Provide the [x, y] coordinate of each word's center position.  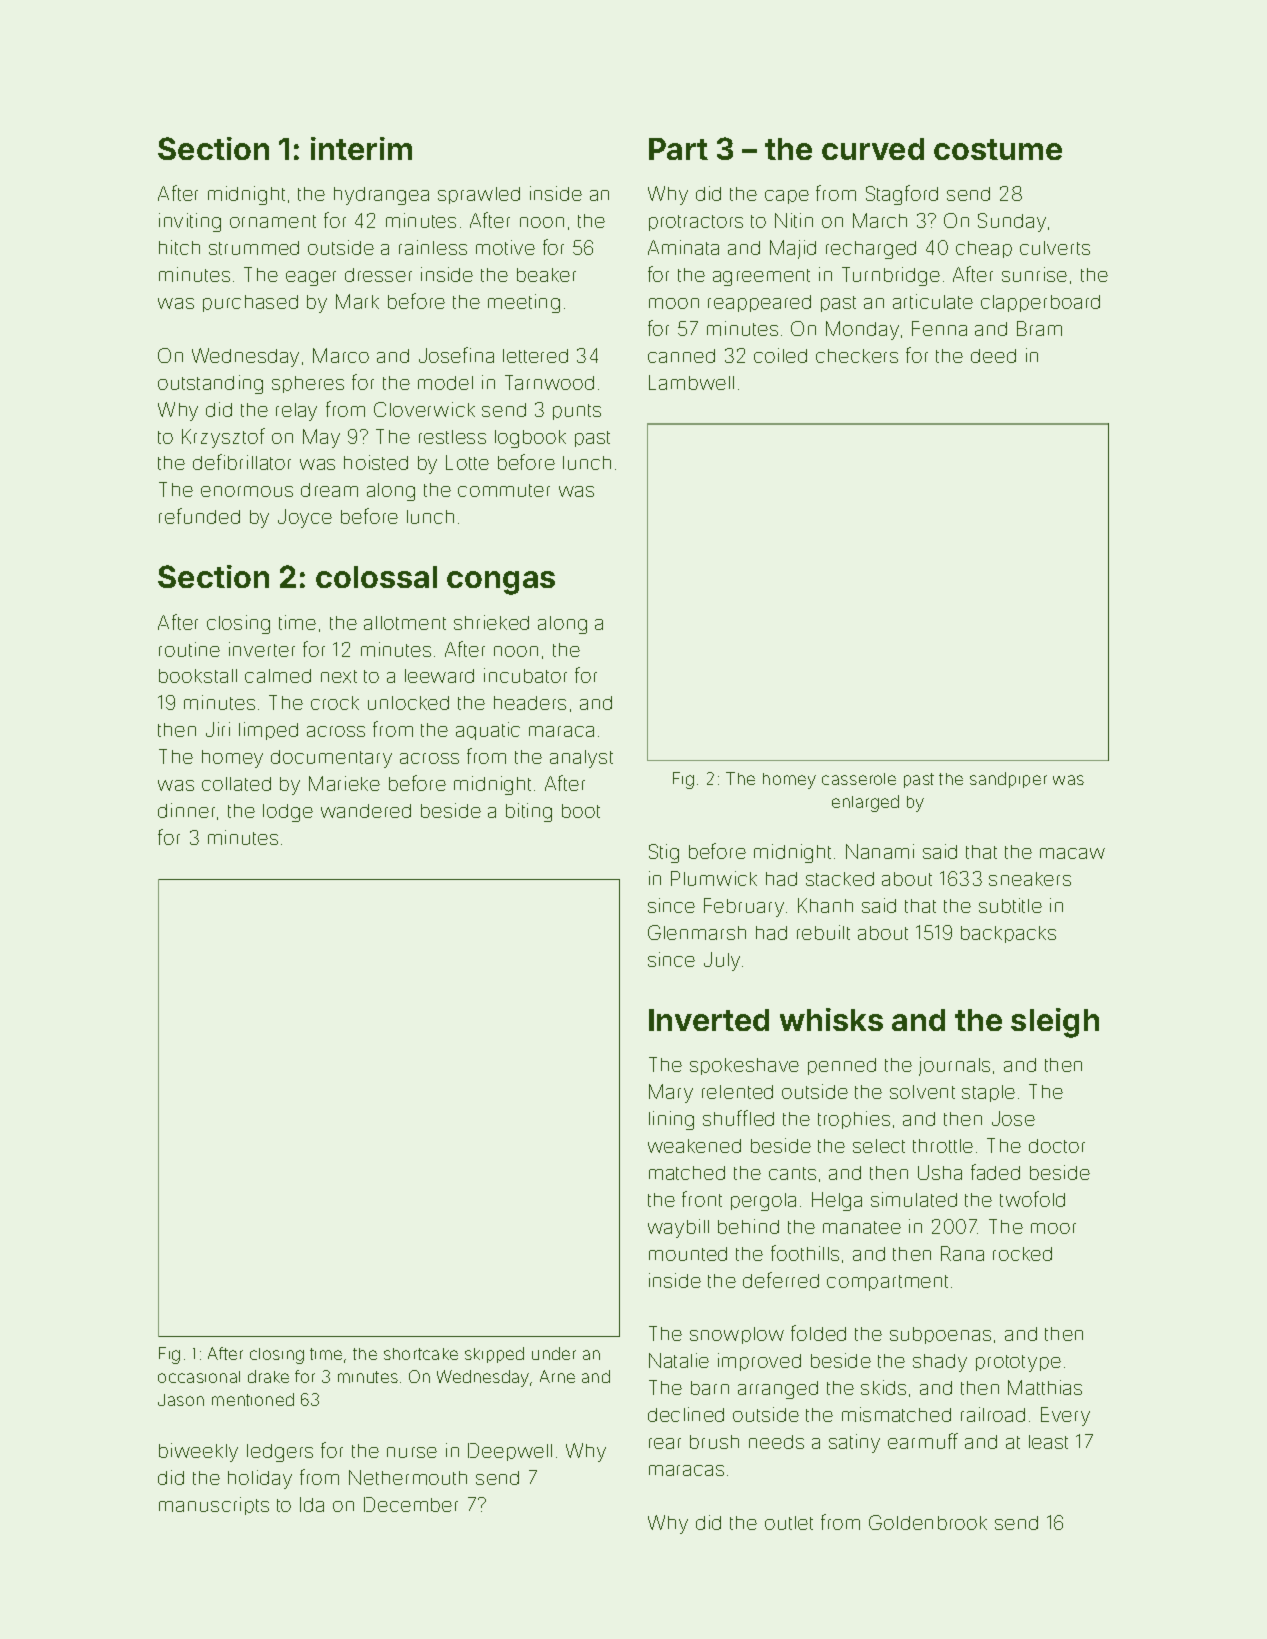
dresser [378, 275]
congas [501, 583]
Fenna [939, 328]
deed [993, 356]
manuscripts [214, 1506]
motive [505, 247]
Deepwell [510, 1452]
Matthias [1045, 1387]
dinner [186, 810]
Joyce [305, 518]
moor [1053, 1228]
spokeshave [744, 1066]
